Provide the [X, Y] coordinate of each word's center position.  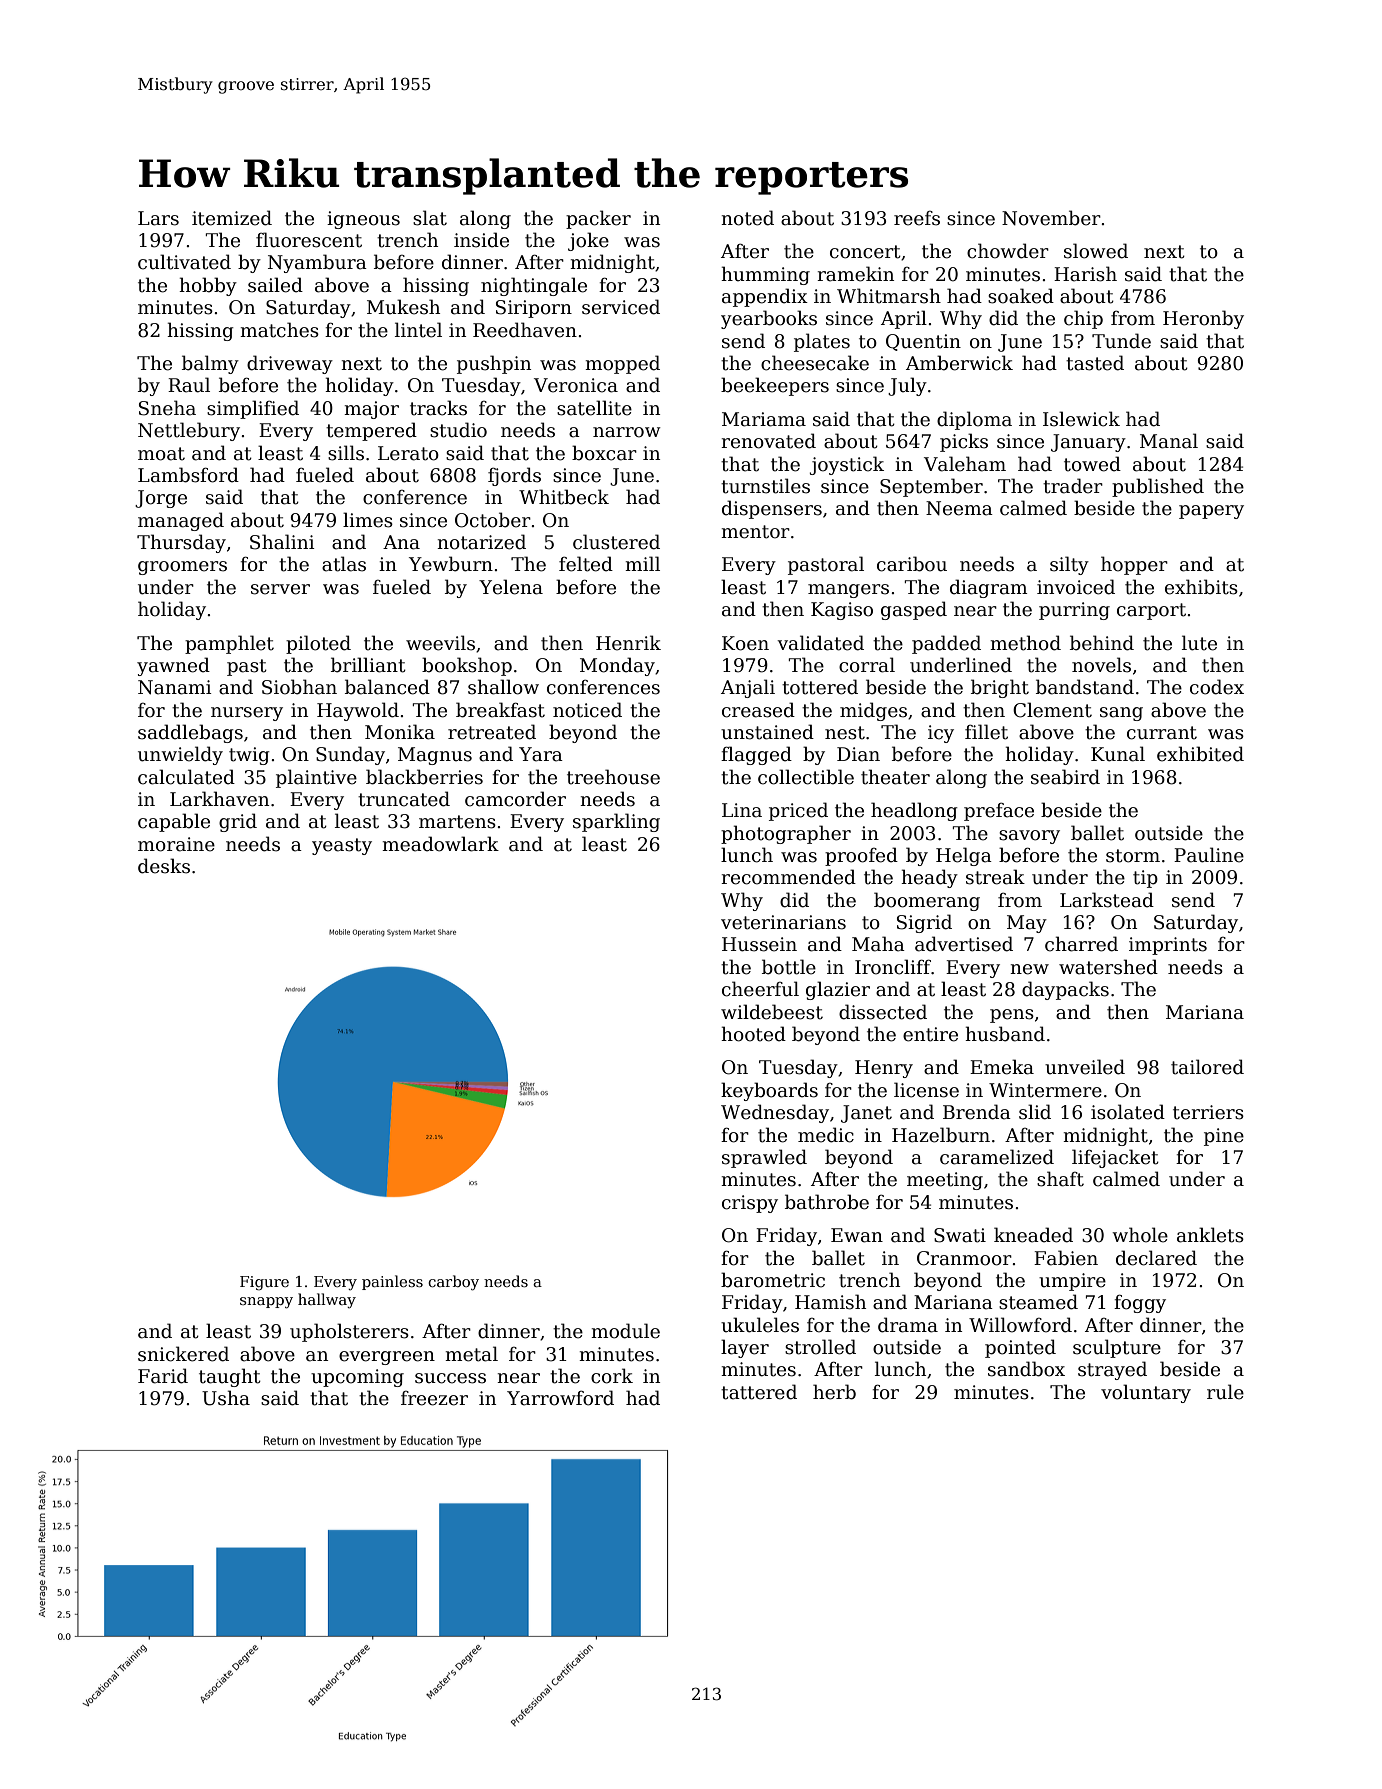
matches [279, 330]
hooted [753, 1034]
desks [164, 866]
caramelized [997, 1157]
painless [392, 1282]
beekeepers [775, 386]
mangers [848, 591]
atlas [344, 564]
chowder [1008, 251]
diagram [988, 588]
